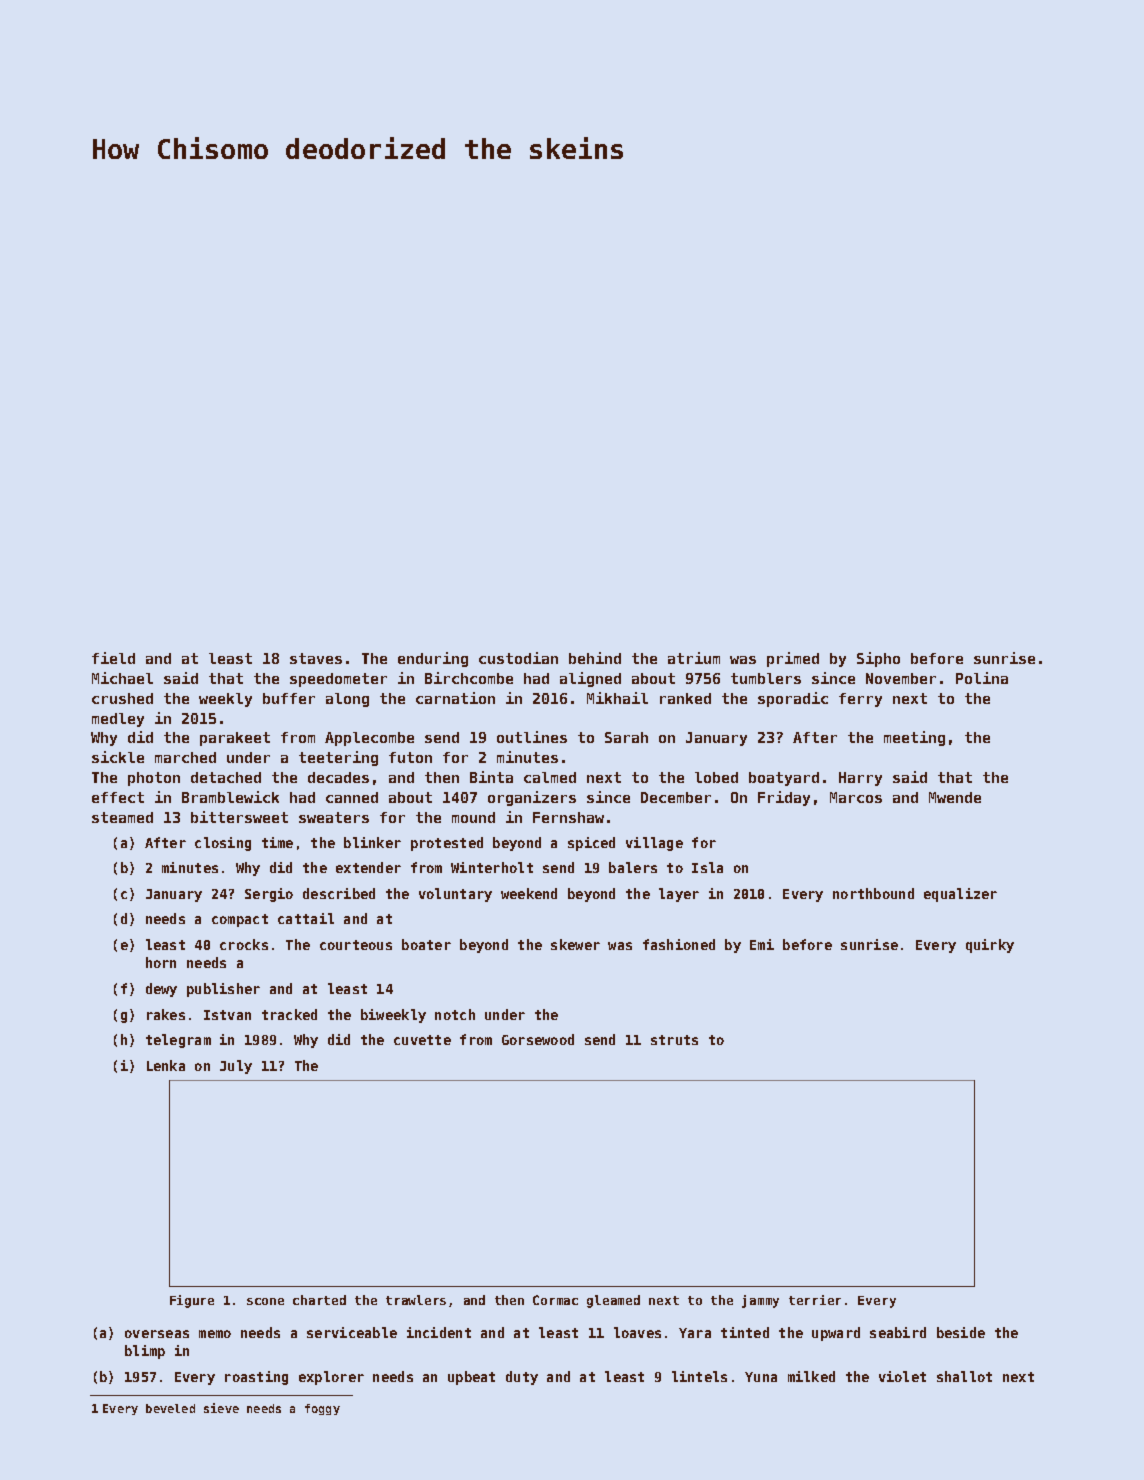 Image resolution: width=1144 pixels, height=1480 pixels. What do you see at coordinates (990, 946) in the image?
I see `quirky` at bounding box center [990, 946].
